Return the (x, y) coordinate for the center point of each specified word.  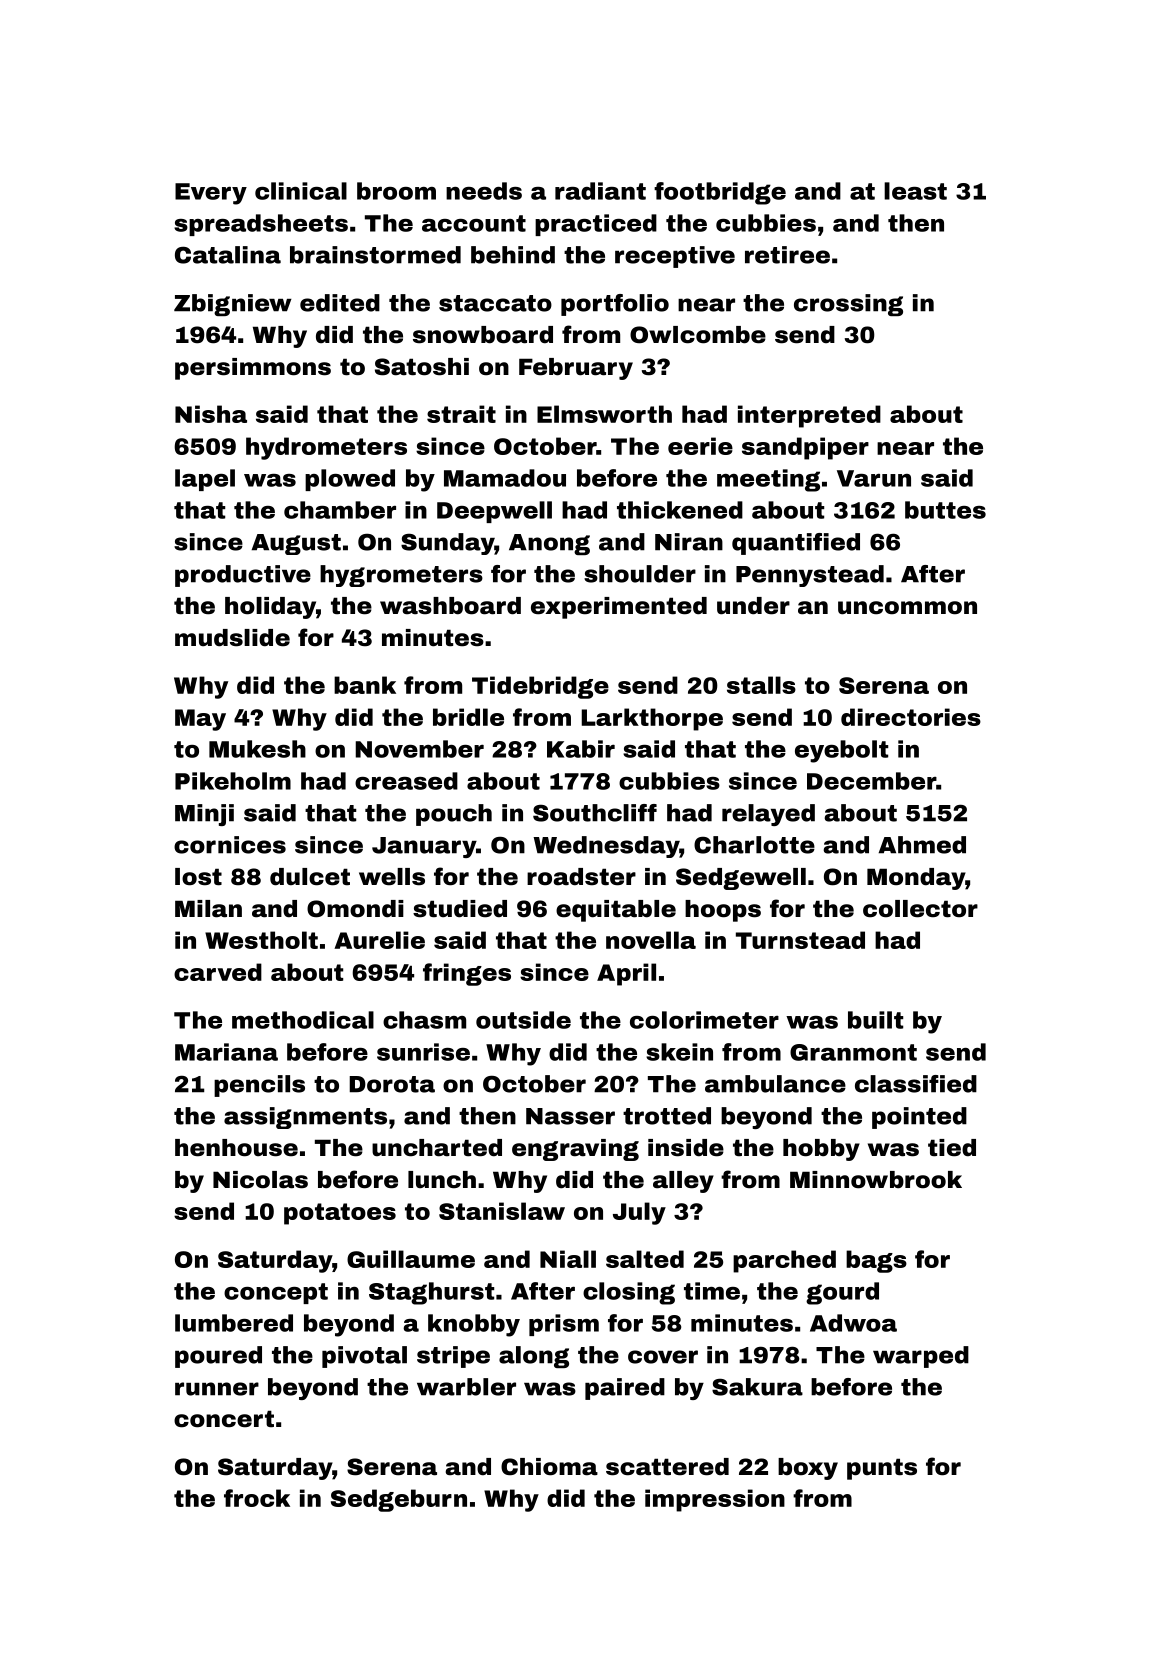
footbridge (720, 193)
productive (243, 576)
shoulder (640, 574)
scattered (667, 1467)
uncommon (907, 608)
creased (406, 781)
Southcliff (595, 813)
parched (784, 1261)
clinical (301, 191)
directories (911, 717)
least (915, 191)
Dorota (392, 1084)
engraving (575, 1150)
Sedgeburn (399, 1500)
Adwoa (853, 1323)
